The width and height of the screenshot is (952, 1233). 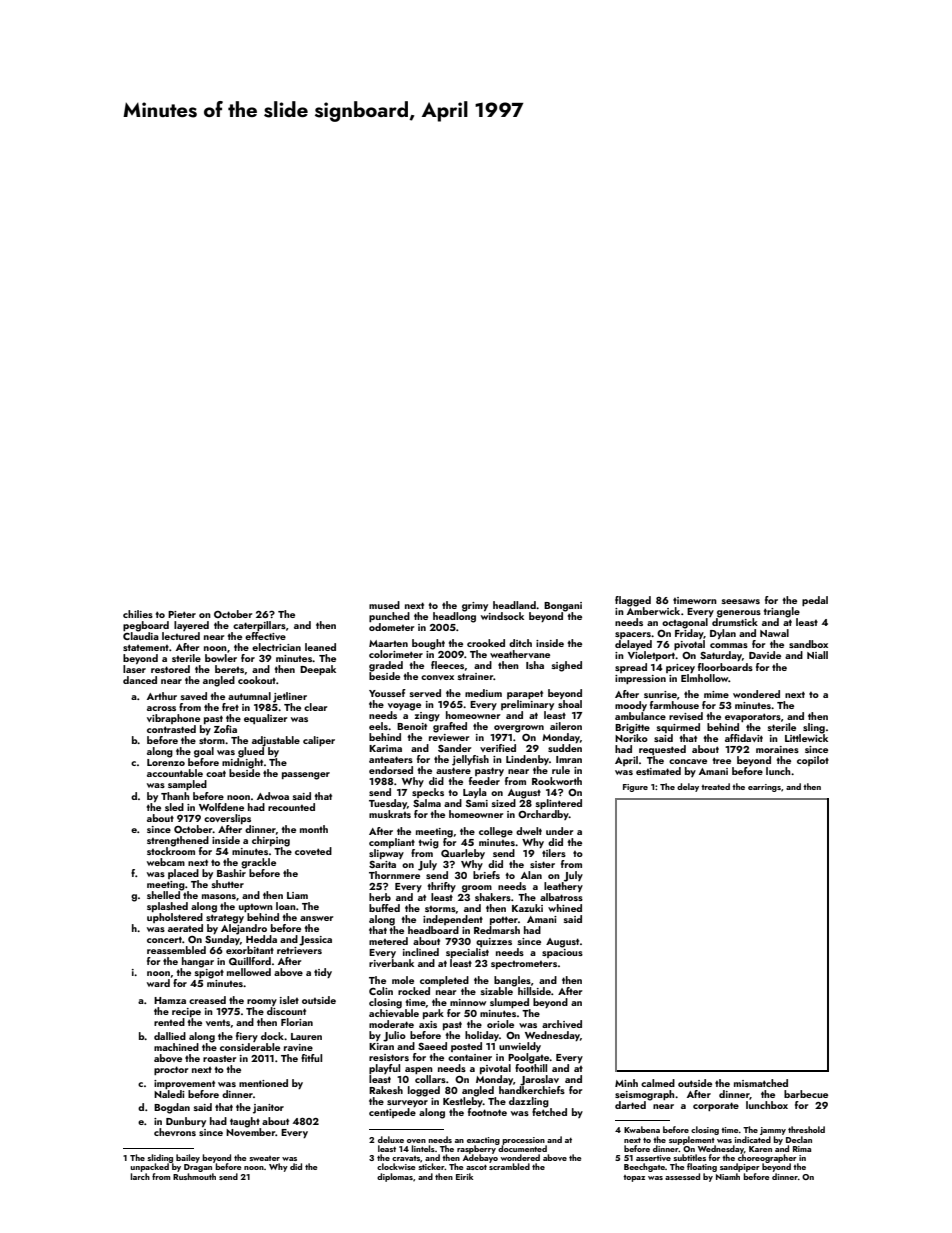 I want to click on rented, so click(x=169, y=1022).
